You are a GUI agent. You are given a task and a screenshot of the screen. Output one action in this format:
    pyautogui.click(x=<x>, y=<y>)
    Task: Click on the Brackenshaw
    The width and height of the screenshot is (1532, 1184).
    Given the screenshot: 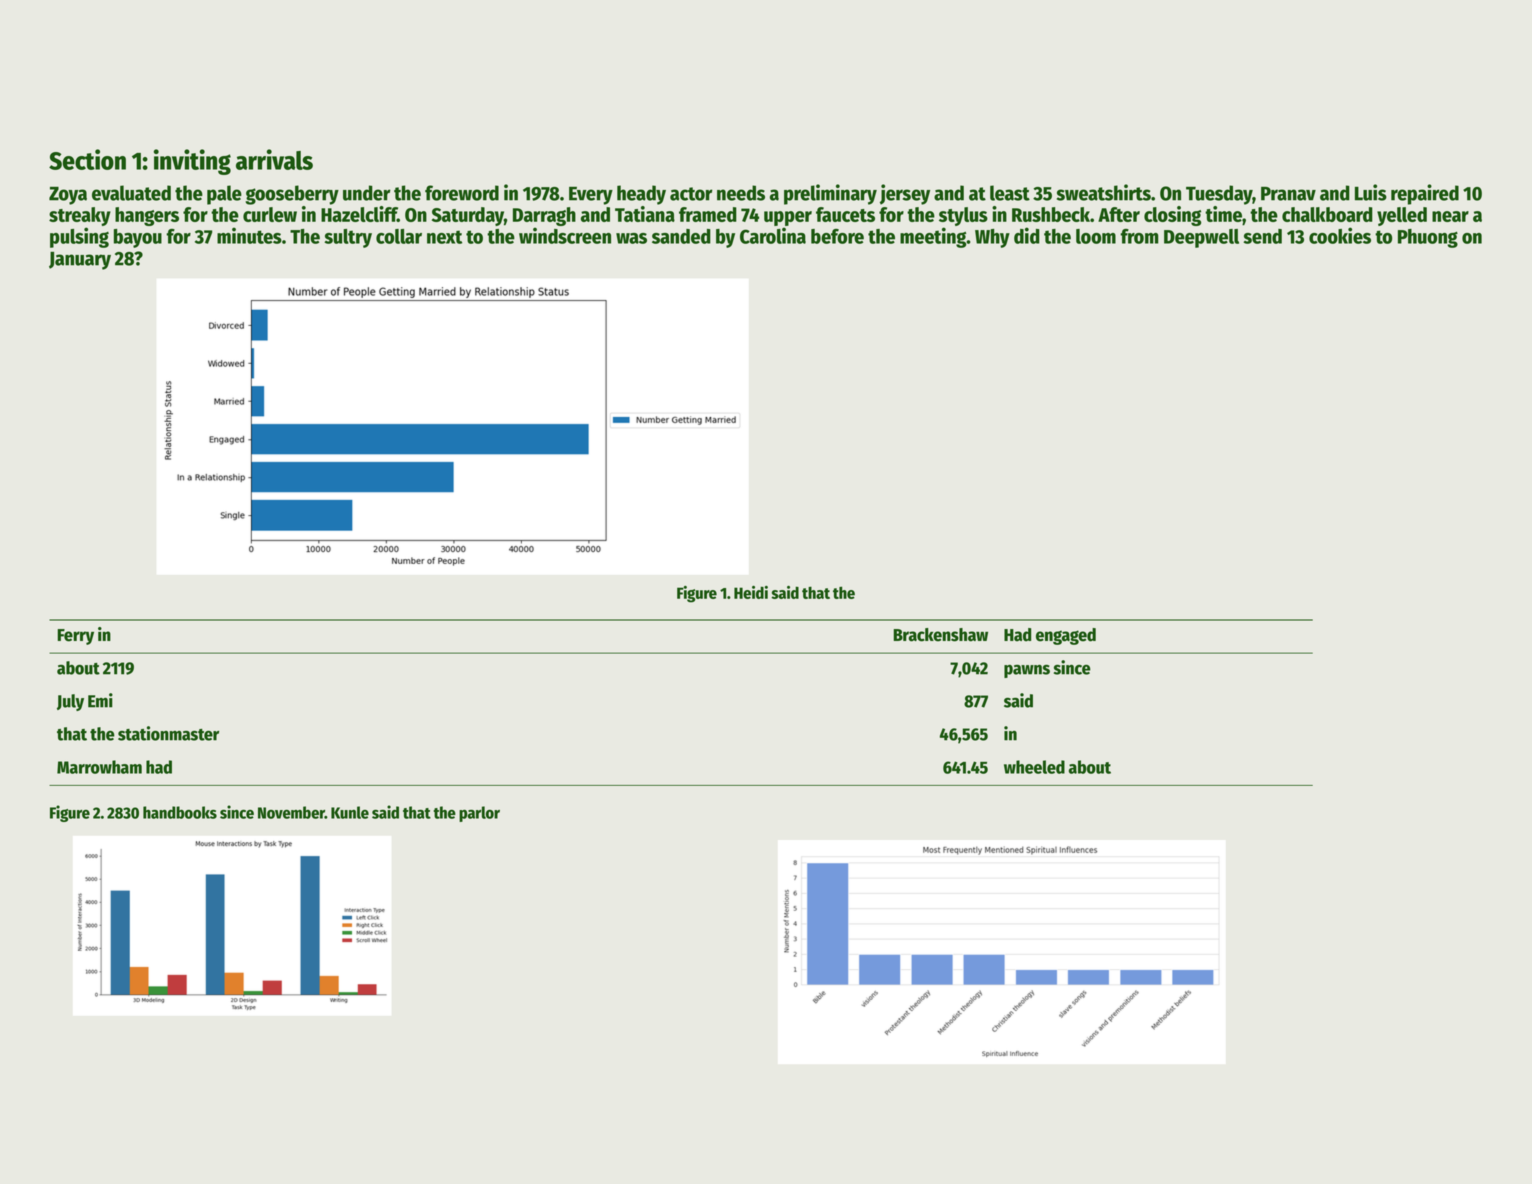 What is the action you would take?
    pyautogui.click(x=941, y=635)
